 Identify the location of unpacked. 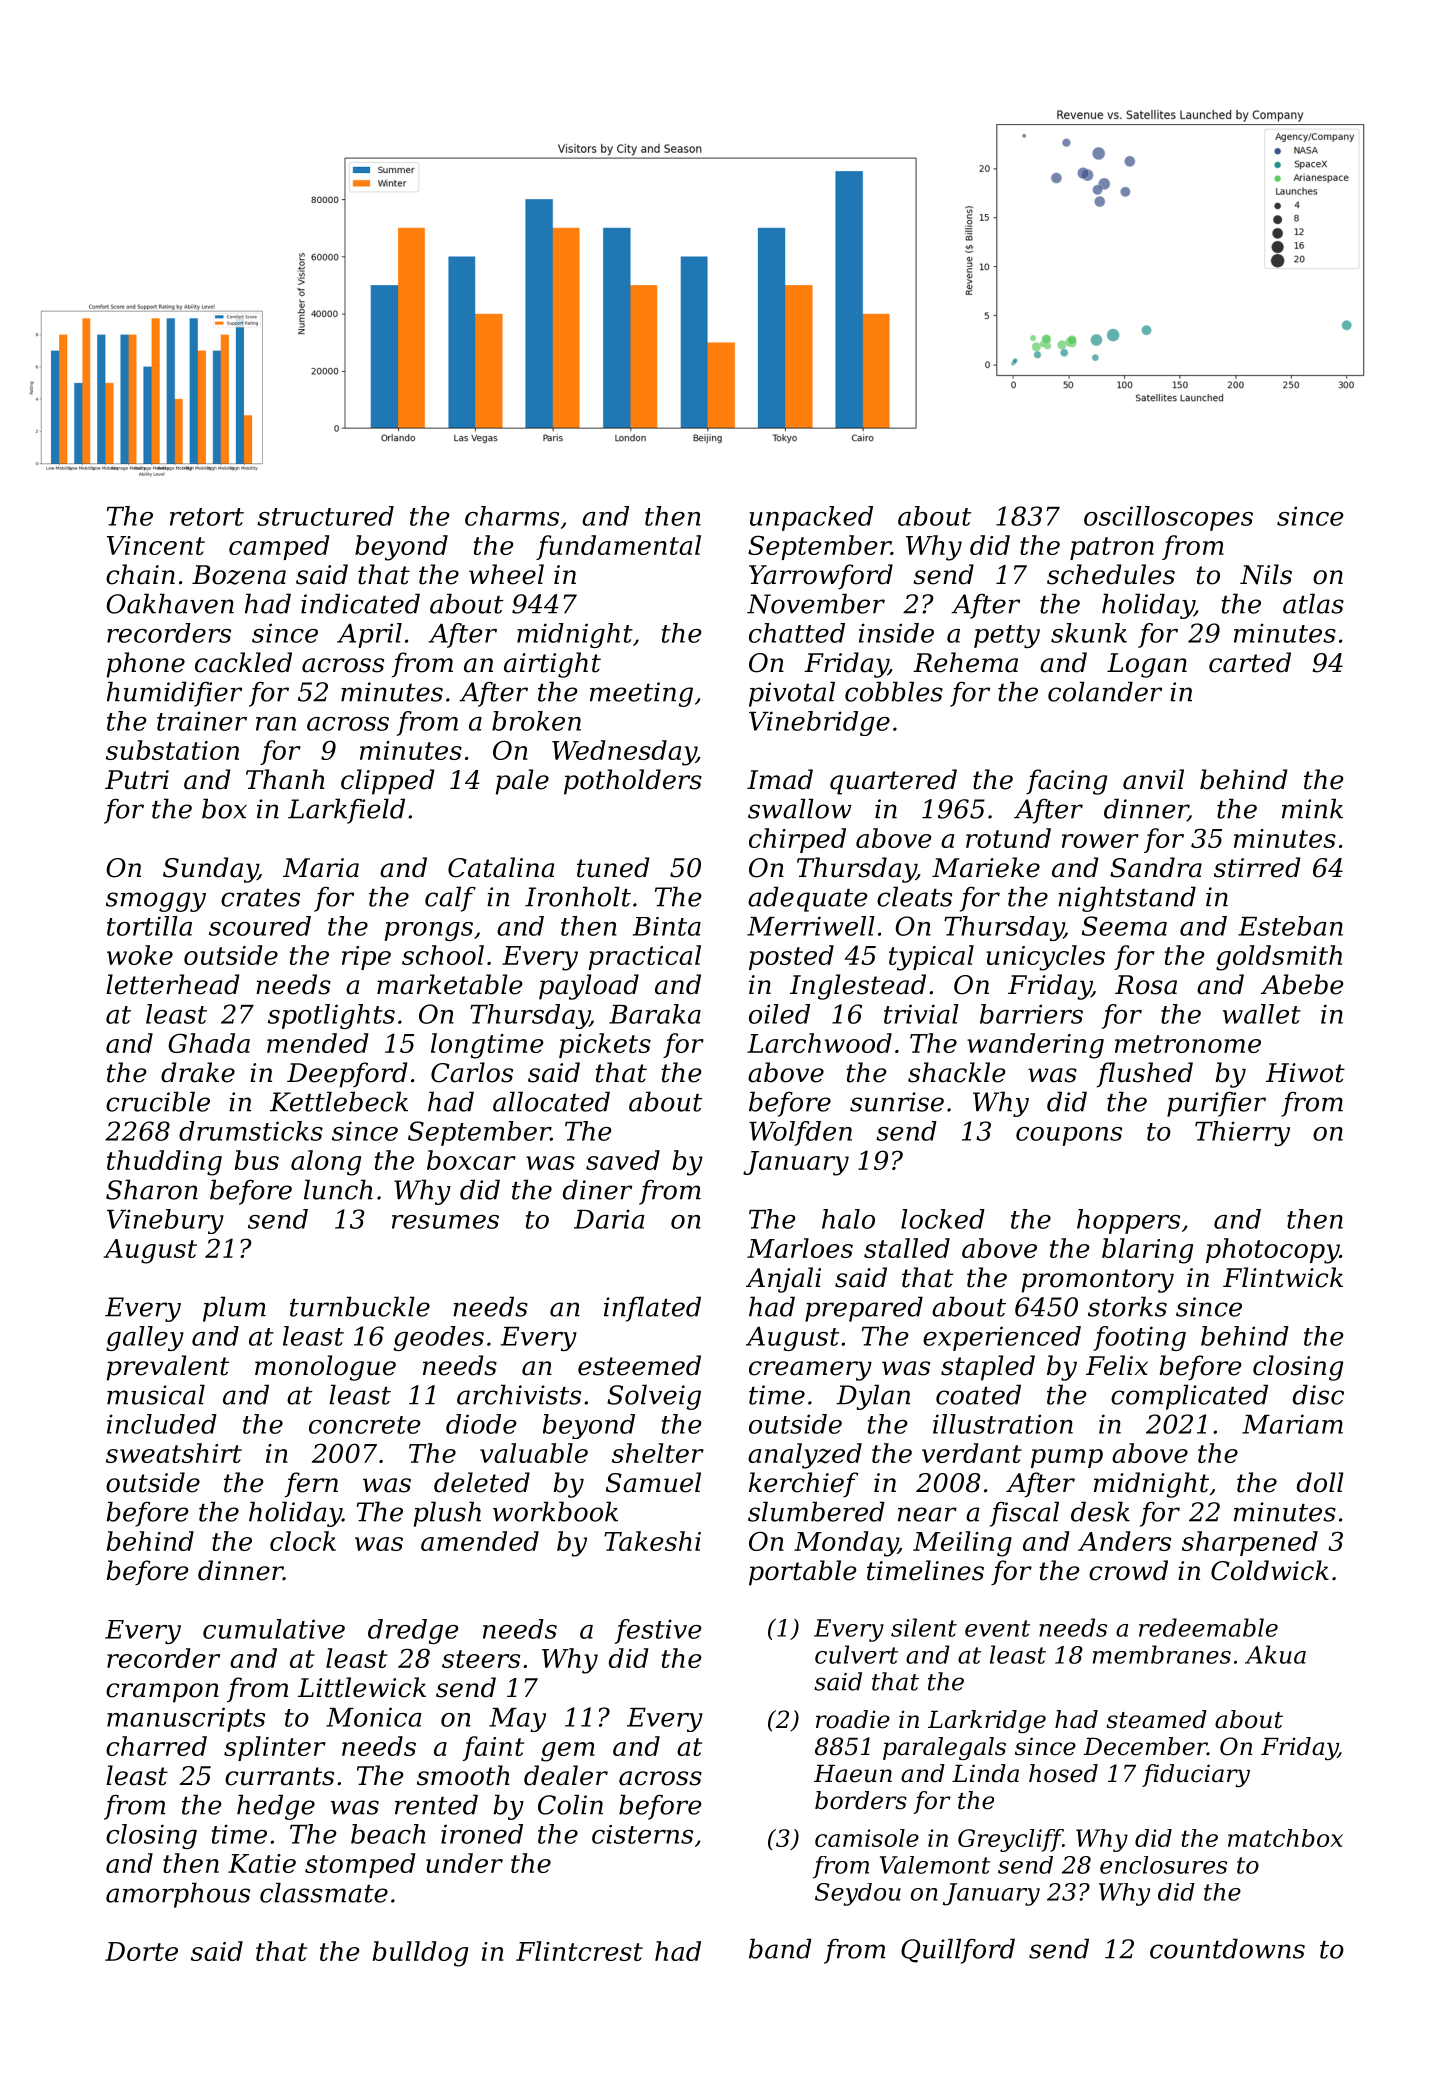
(811, 518).
